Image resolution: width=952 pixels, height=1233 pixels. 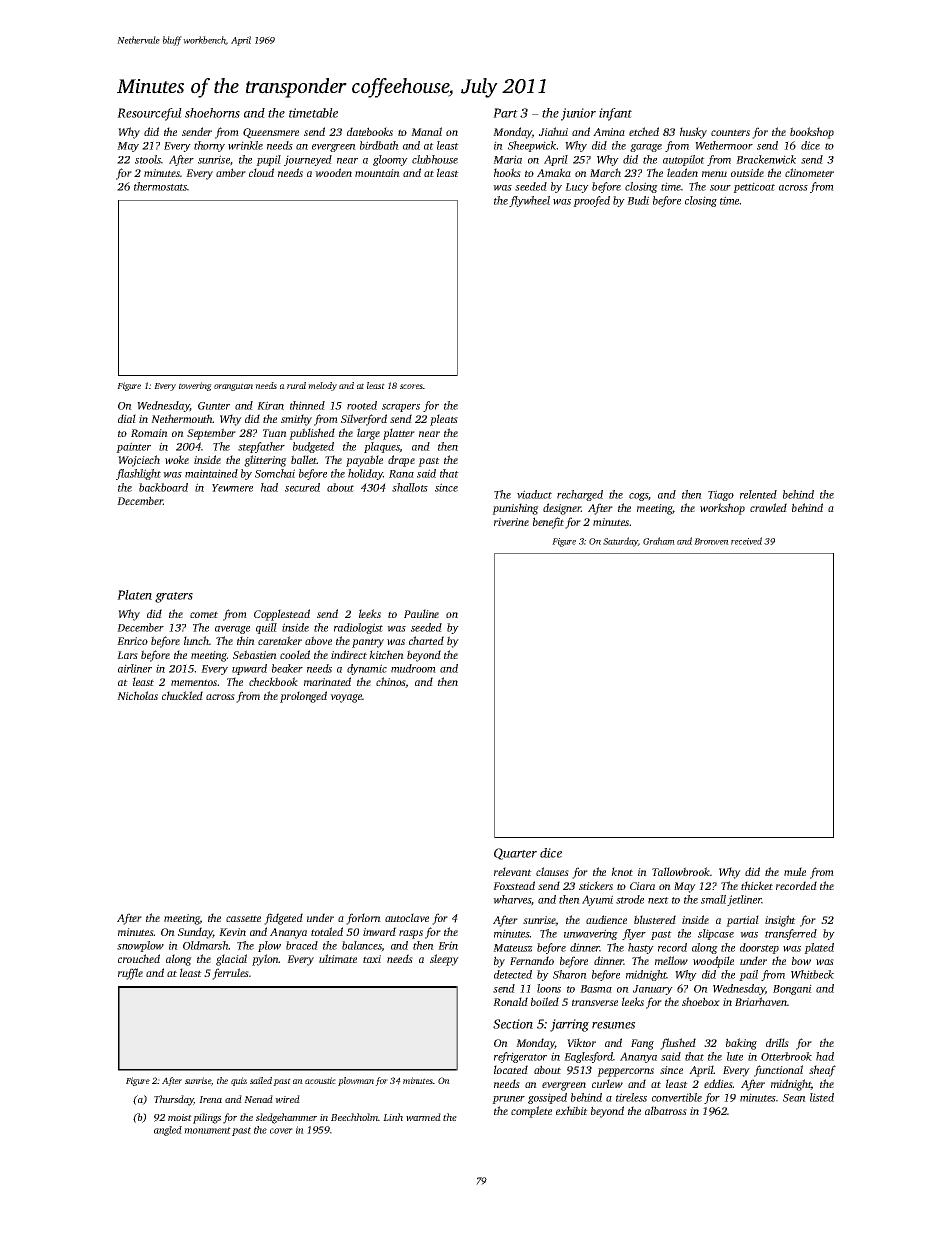 What do you see at coordinates (746, 541) in the document?
I see `received` at bounding box center [746, 541].
